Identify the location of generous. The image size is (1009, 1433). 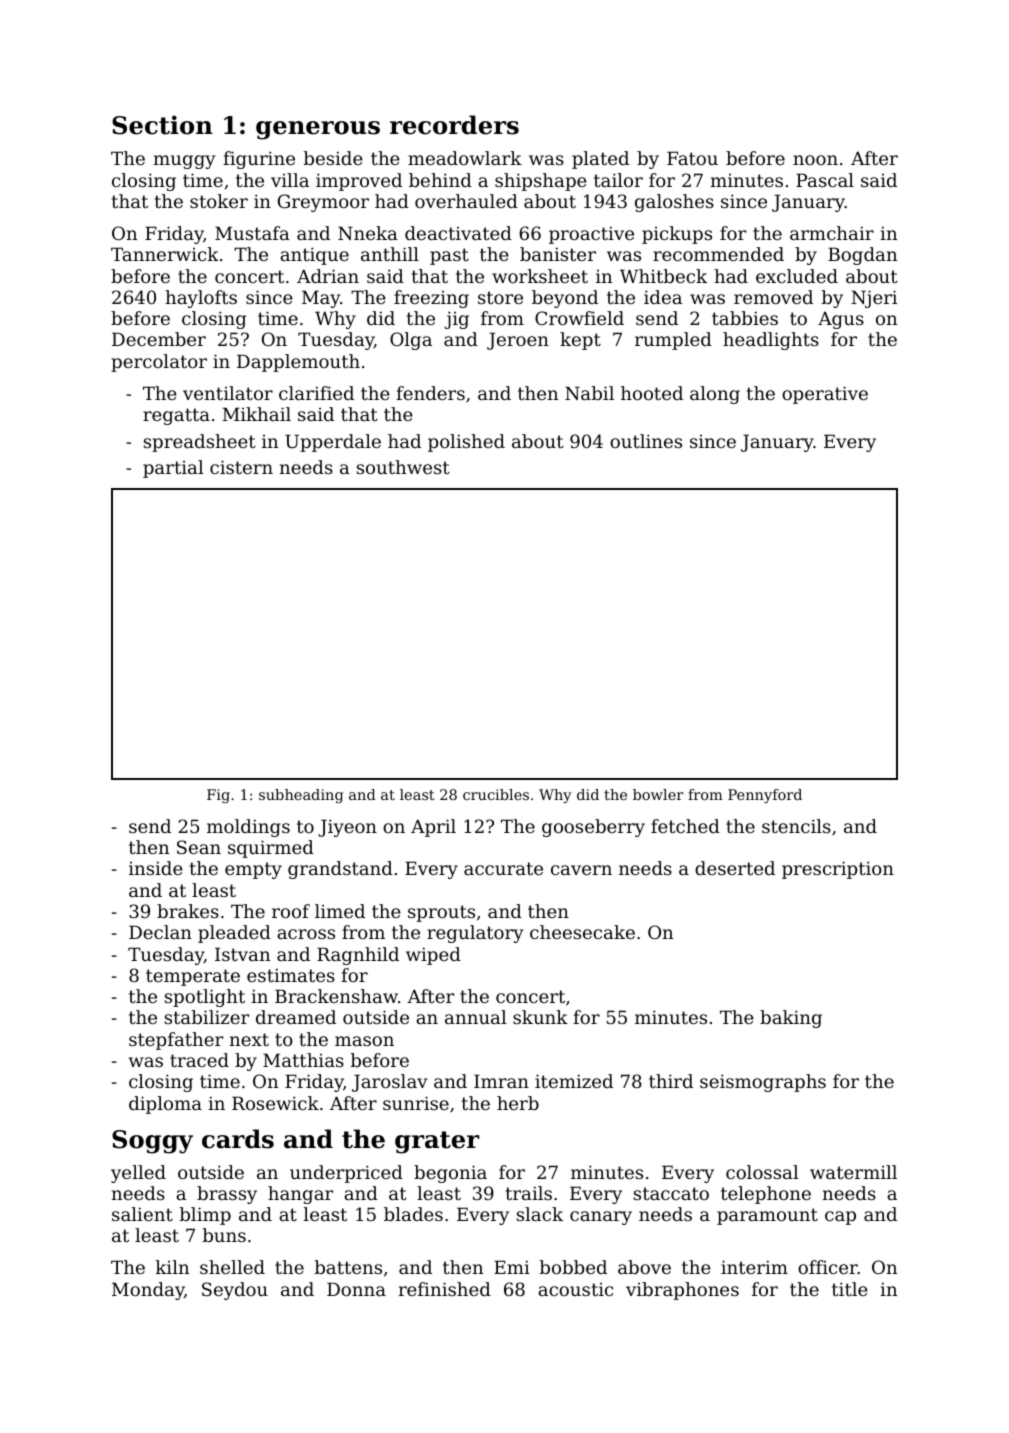
(318, 130).
